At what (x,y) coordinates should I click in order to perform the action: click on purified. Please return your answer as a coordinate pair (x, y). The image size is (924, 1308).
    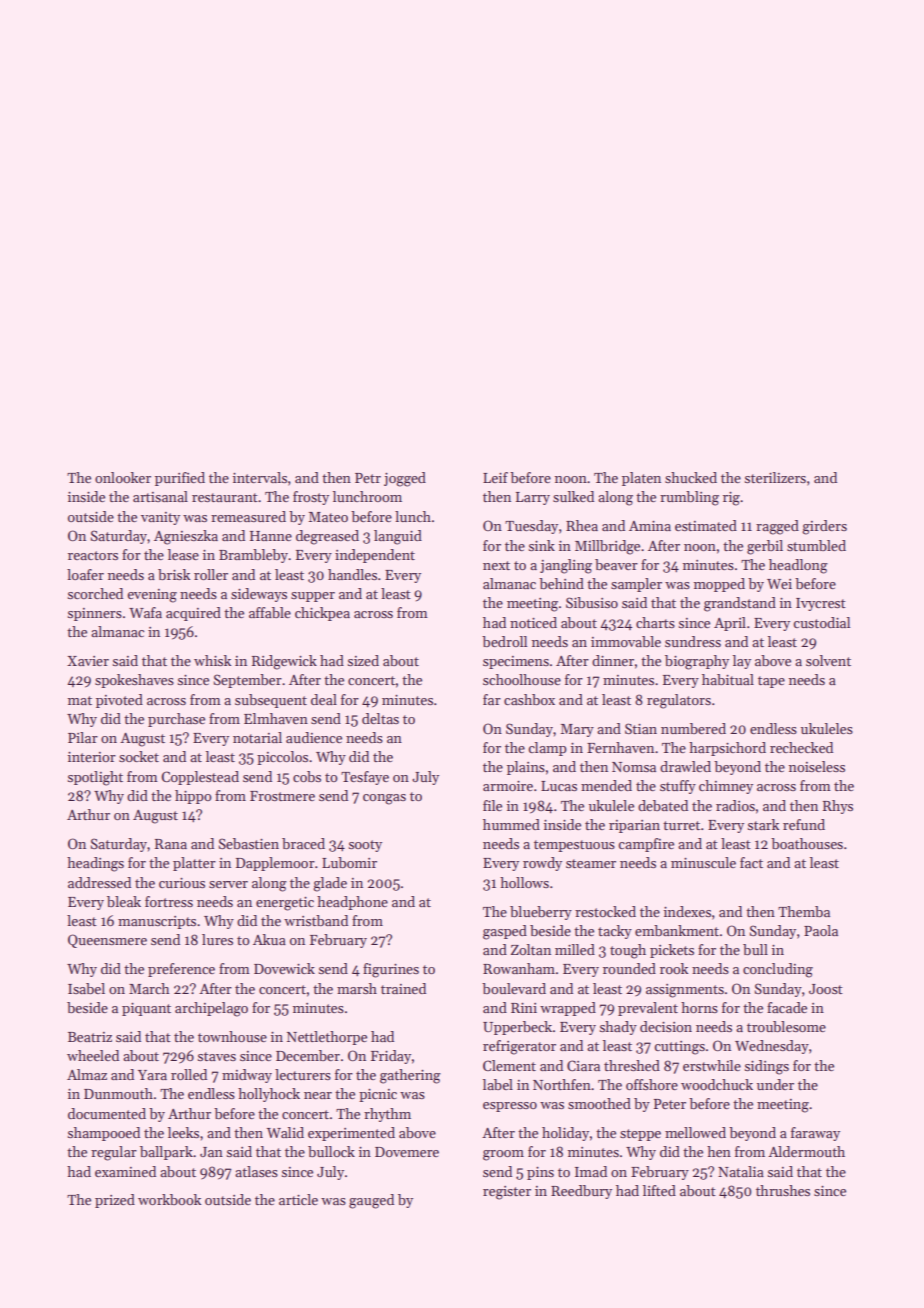
    Looking at the image, I should click on (180, 479).
